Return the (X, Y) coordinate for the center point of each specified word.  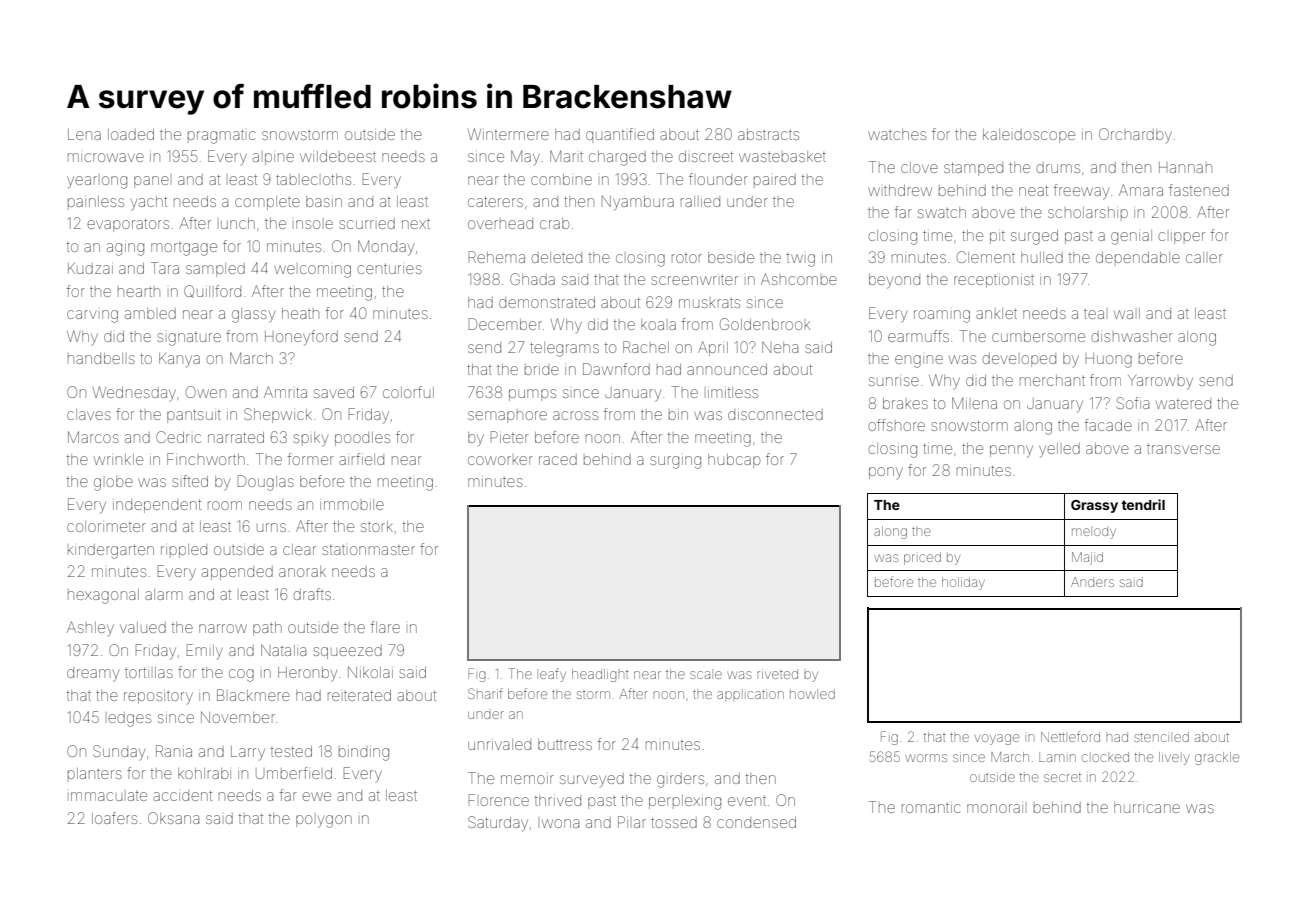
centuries (389, 269)
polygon (324, 821)
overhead (500, 223)
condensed (756, 822)
